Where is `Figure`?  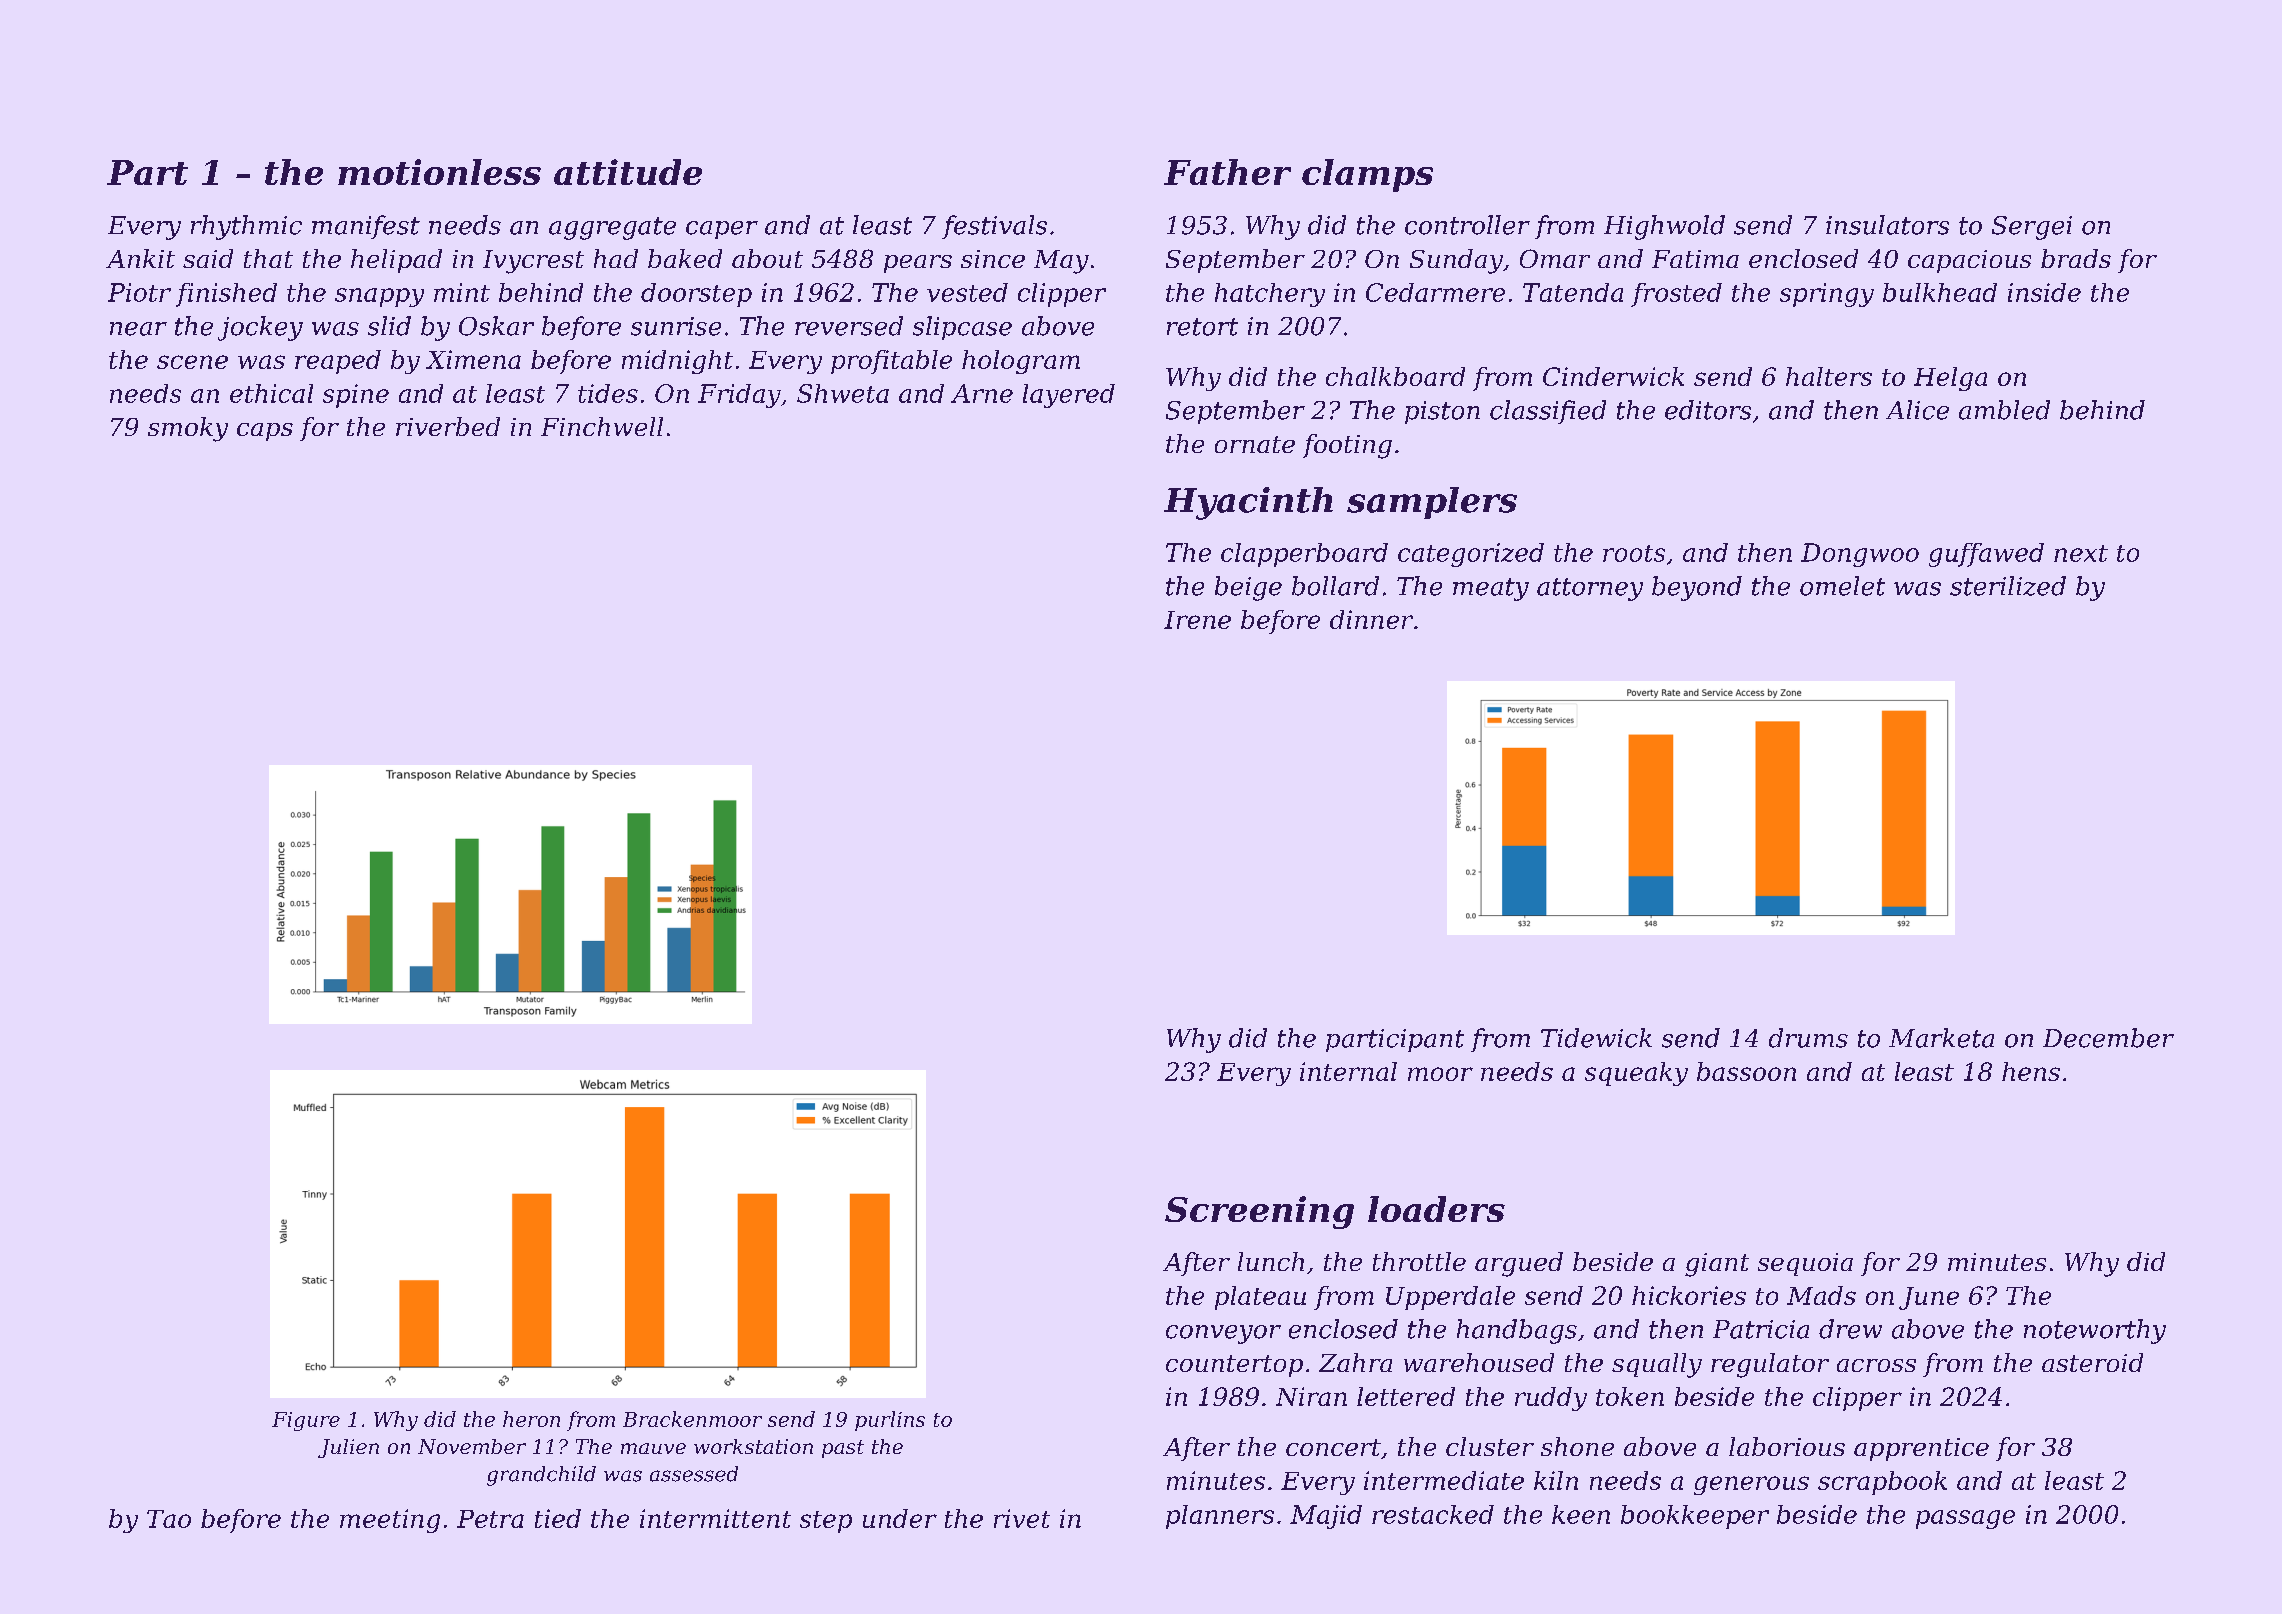
Figure is located at coordinates (306, 1421).
